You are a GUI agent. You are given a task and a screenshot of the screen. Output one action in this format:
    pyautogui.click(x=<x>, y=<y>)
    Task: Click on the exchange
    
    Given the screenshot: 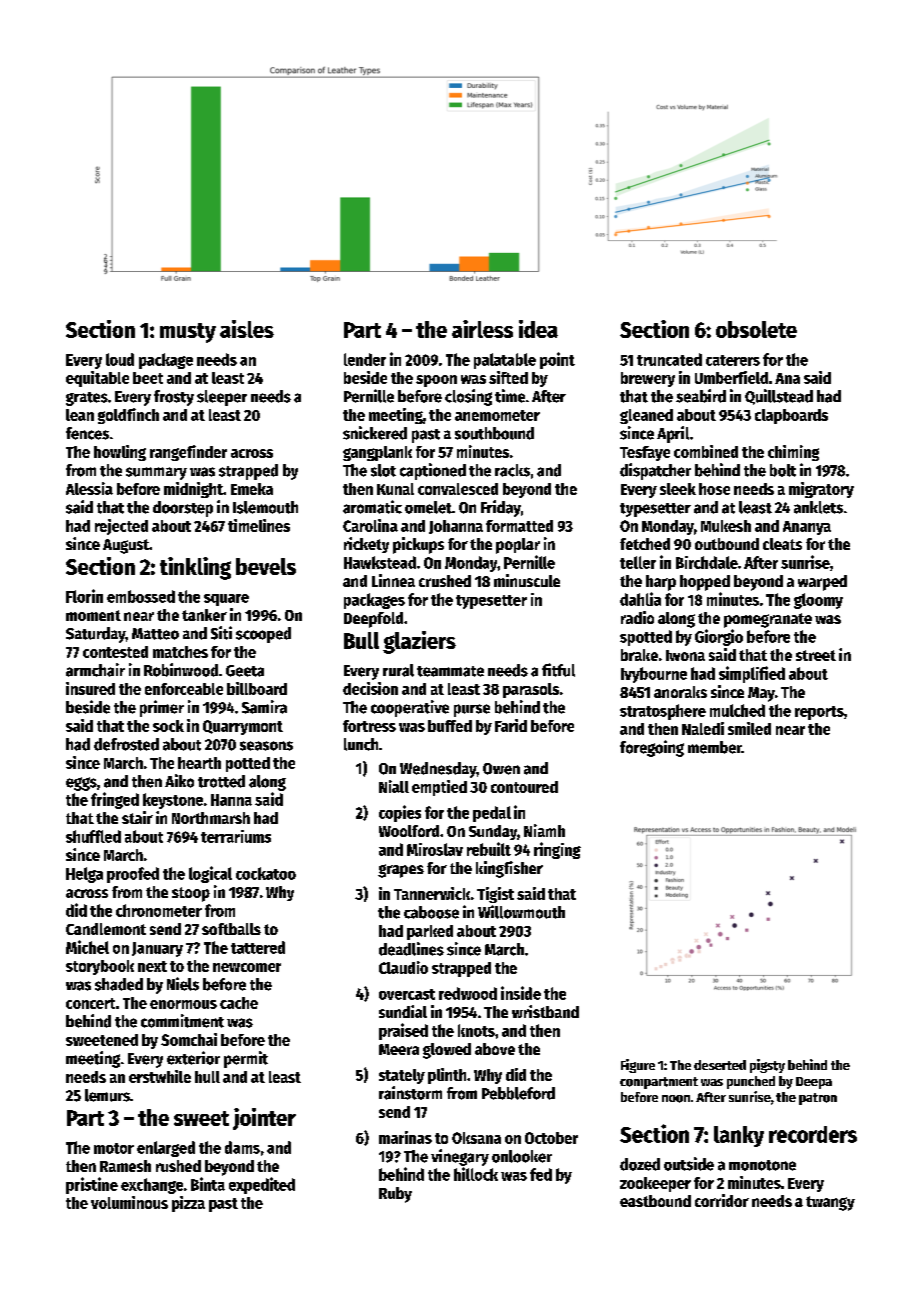 What is the action you would take?
    pyautogui.click(x=152, y=1186)
